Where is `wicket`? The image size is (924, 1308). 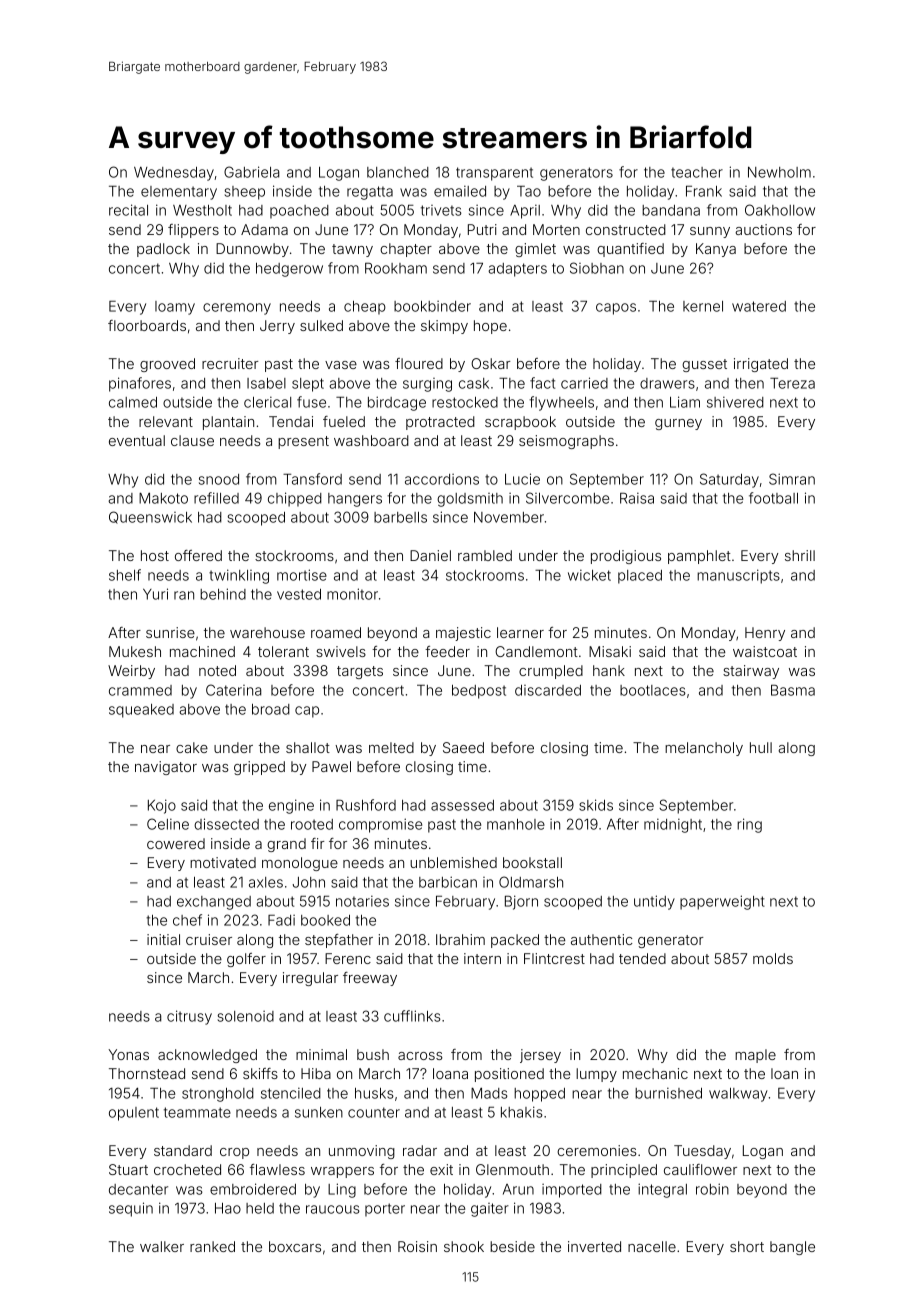 wicket is located at coordinates (589, 575).
